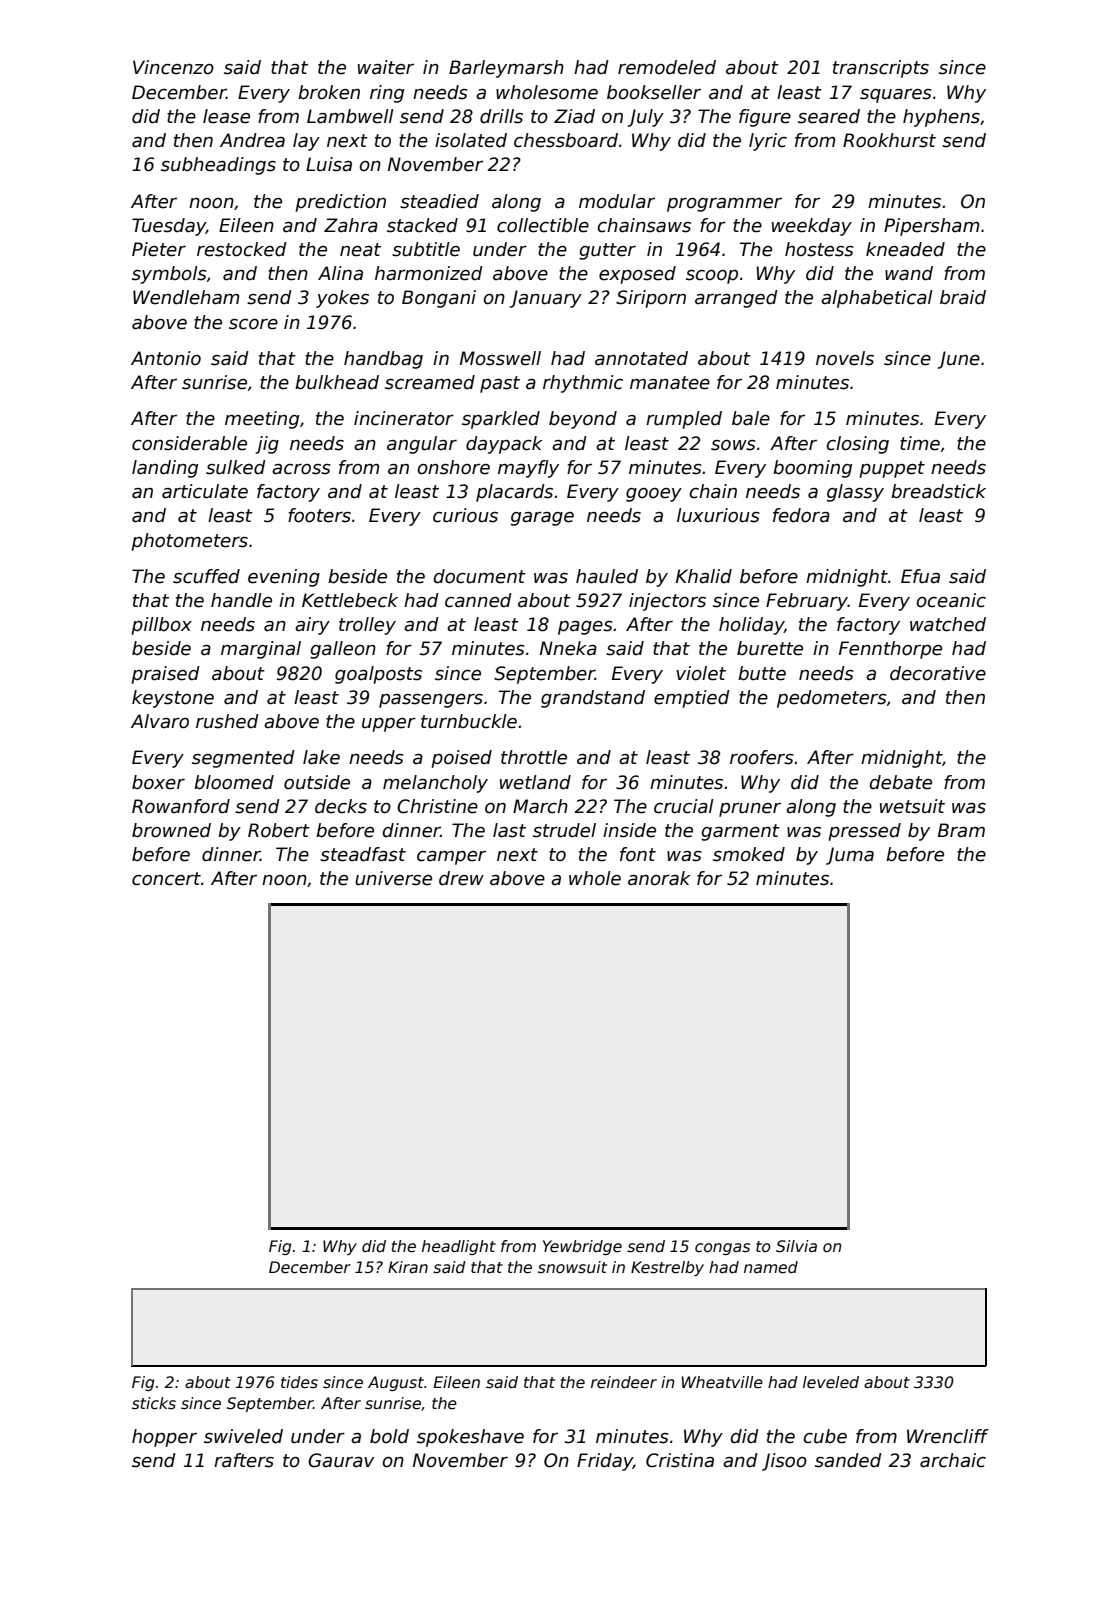 This screenshot has width=1118, height=1619. Describe the element at coordinates (855, 493) in the screenshot. I see `glassy` at that location.
